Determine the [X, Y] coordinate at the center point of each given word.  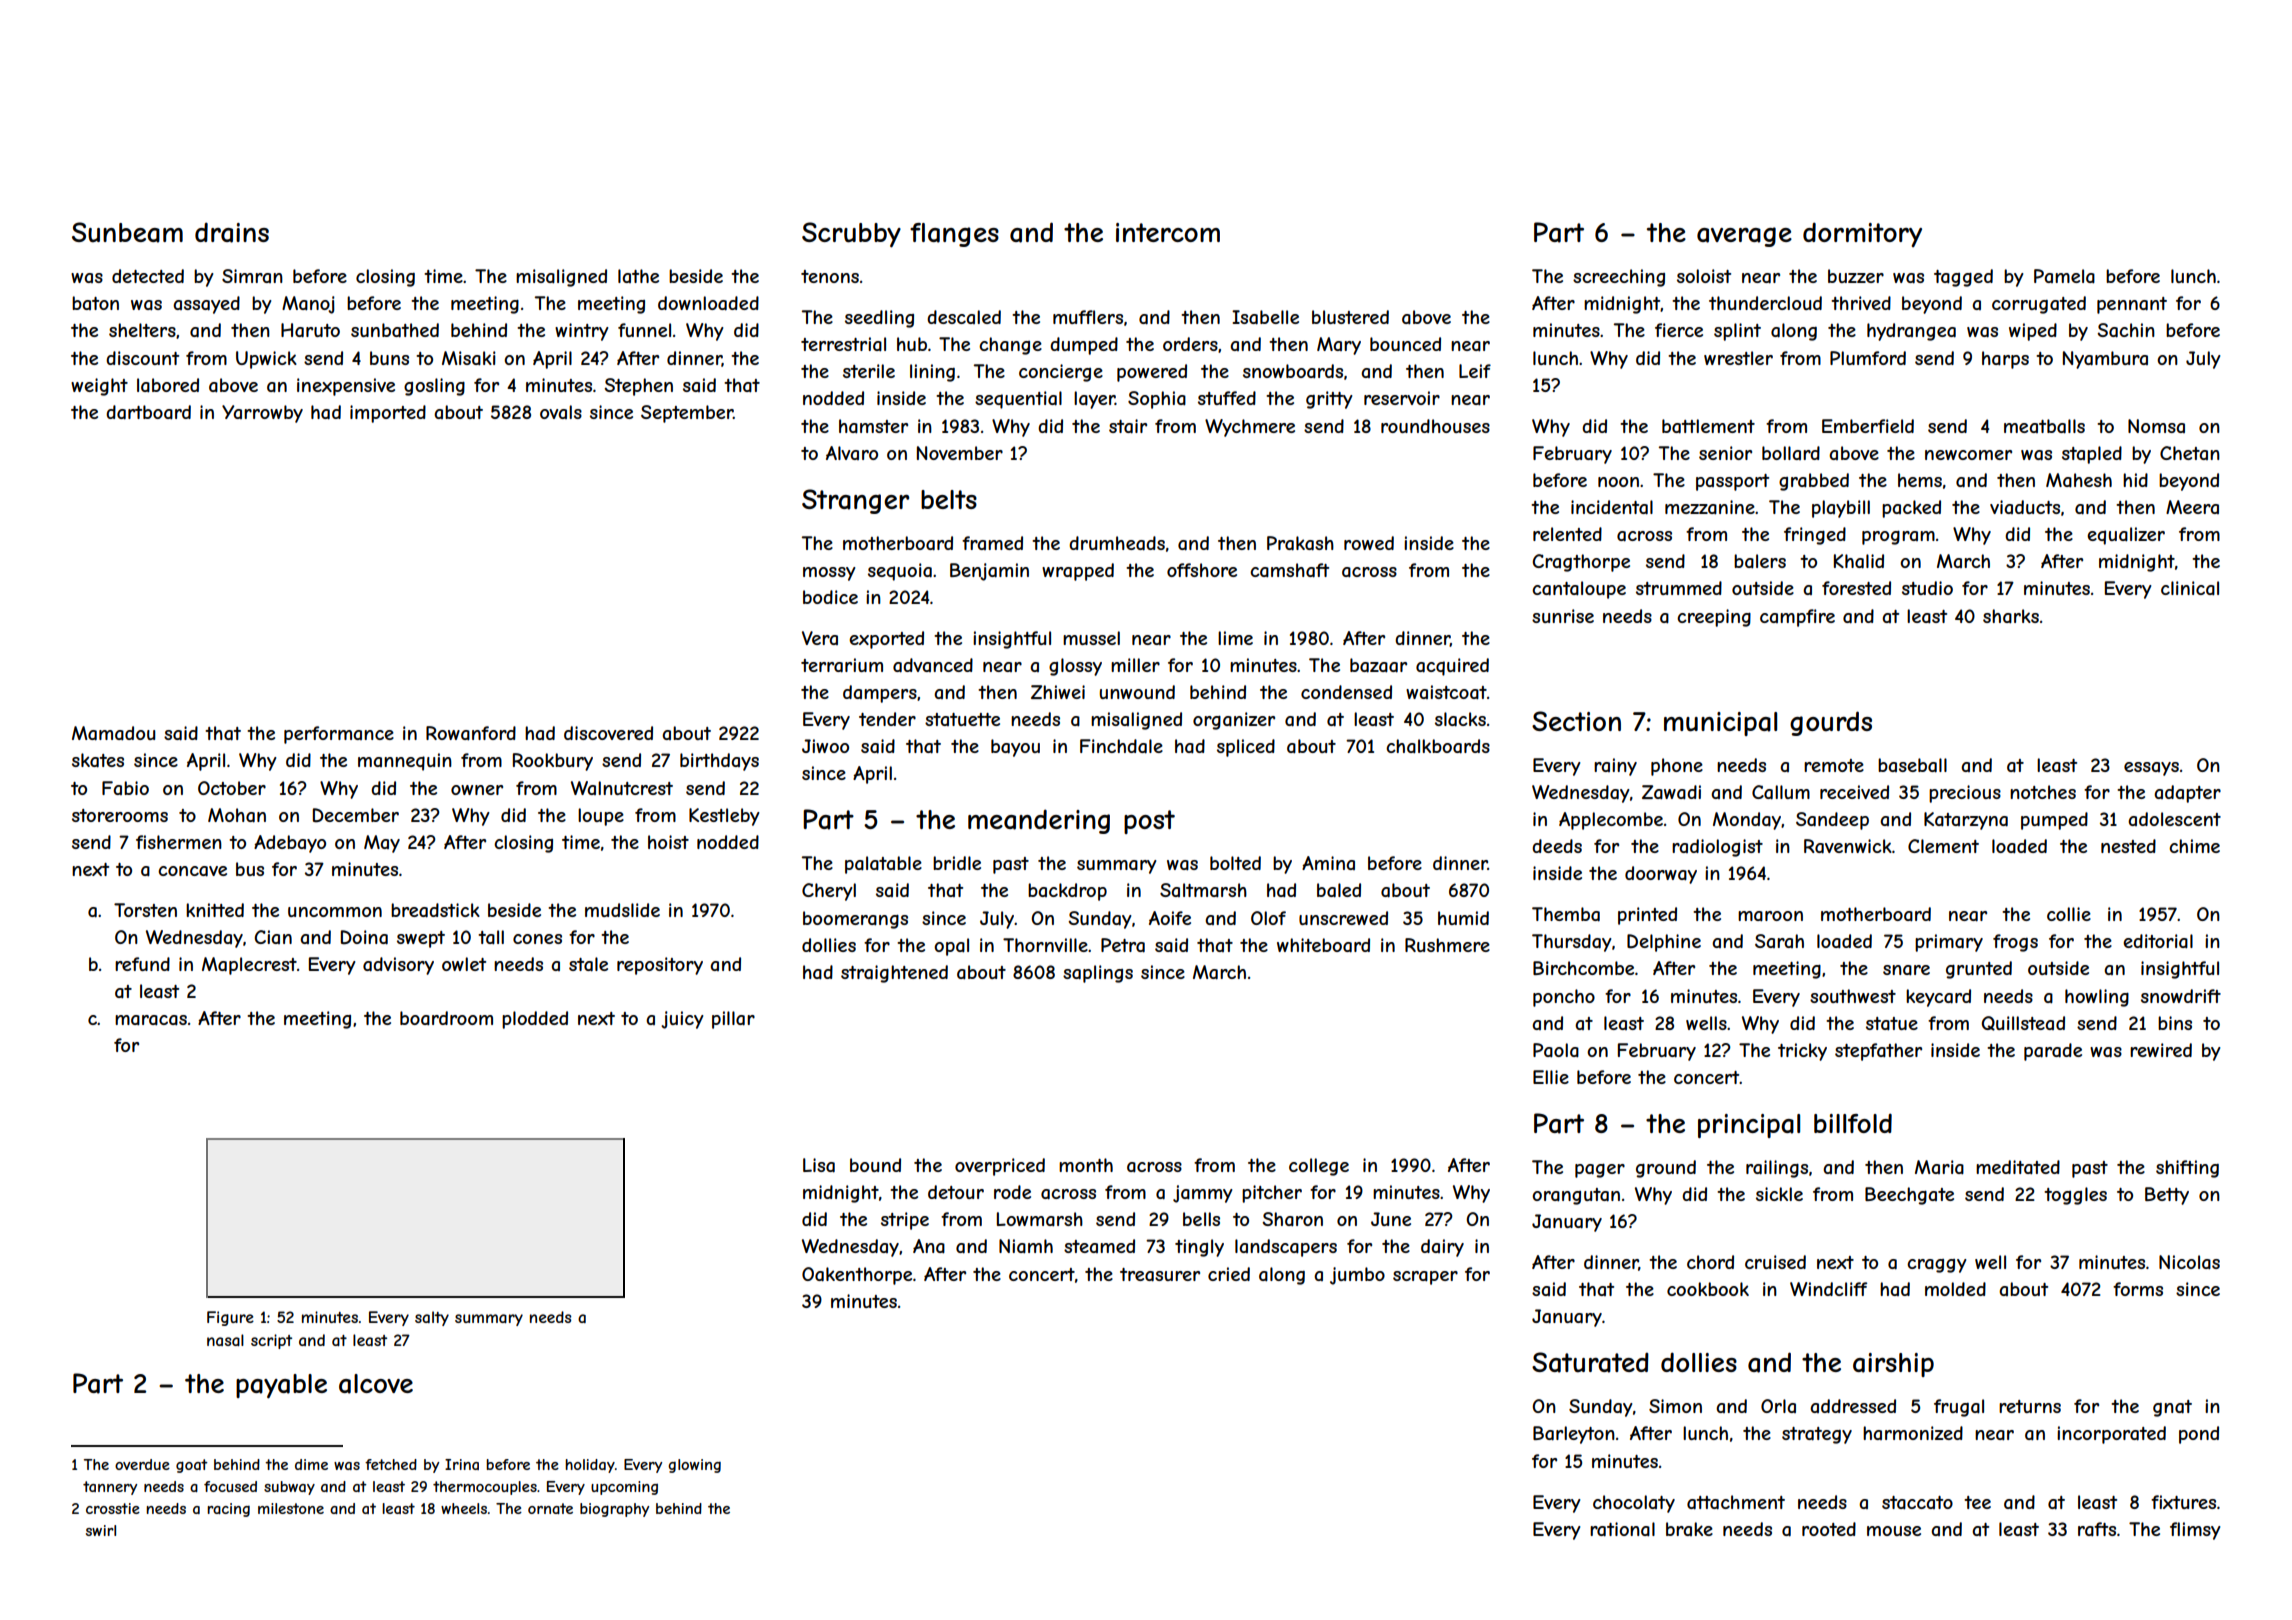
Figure [230, 1318]
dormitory [1862, 234]
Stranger [855, 501]
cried [1229, 1274]
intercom [1168, 232]
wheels [464, 1508]
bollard [1791, 453]
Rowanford [471, 733]
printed [1647, 916]
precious [1965, 794]
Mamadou [113, 733]
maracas [151, 1020]
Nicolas [2189, 1262]
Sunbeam [127, 232]
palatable [883, 865]
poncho [1564, 998]
